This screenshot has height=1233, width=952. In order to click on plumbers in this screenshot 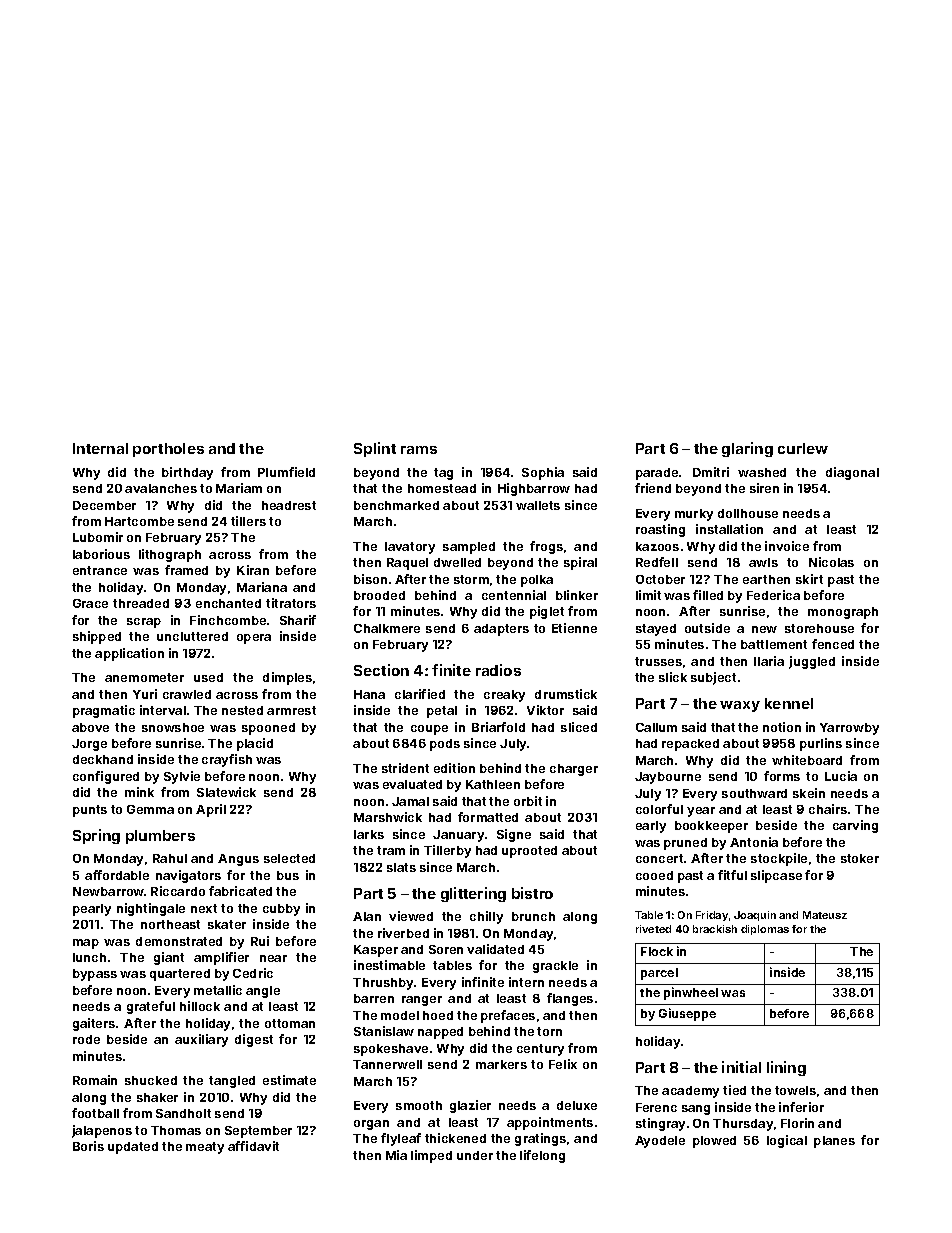, I will do `click(160, 837)`.
